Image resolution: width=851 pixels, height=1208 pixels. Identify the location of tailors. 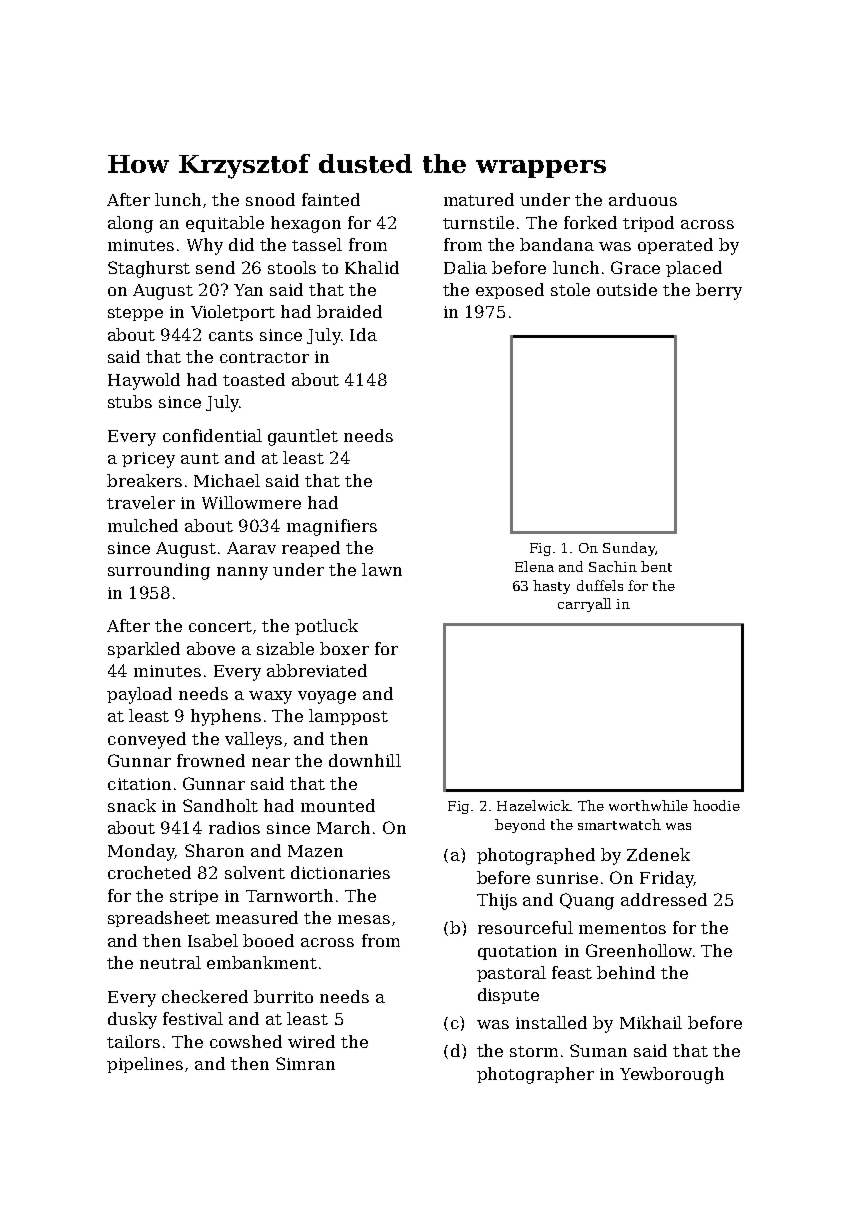
(133, 1041).
